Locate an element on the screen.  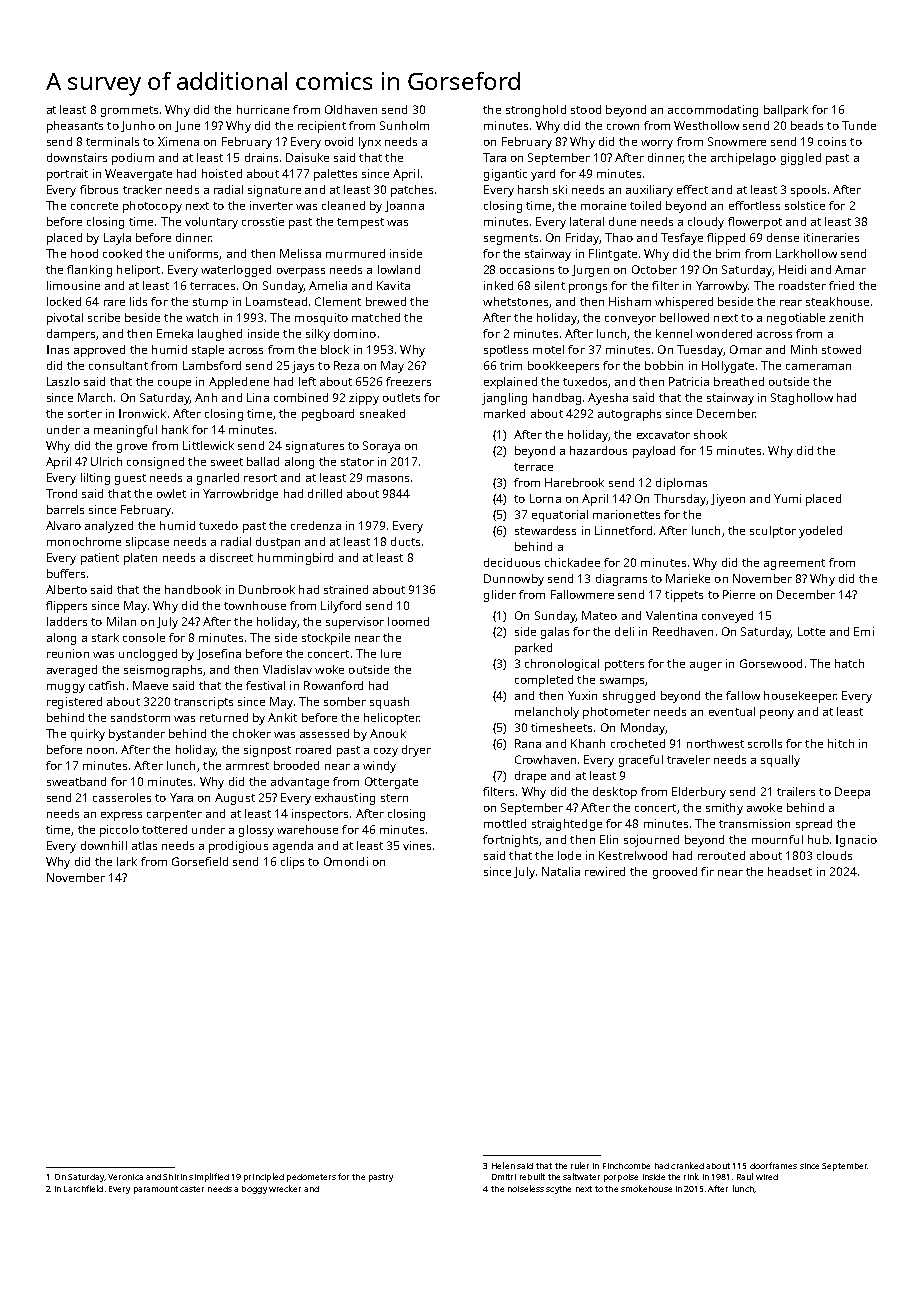
catfish is located at coordinates (106, 685).
